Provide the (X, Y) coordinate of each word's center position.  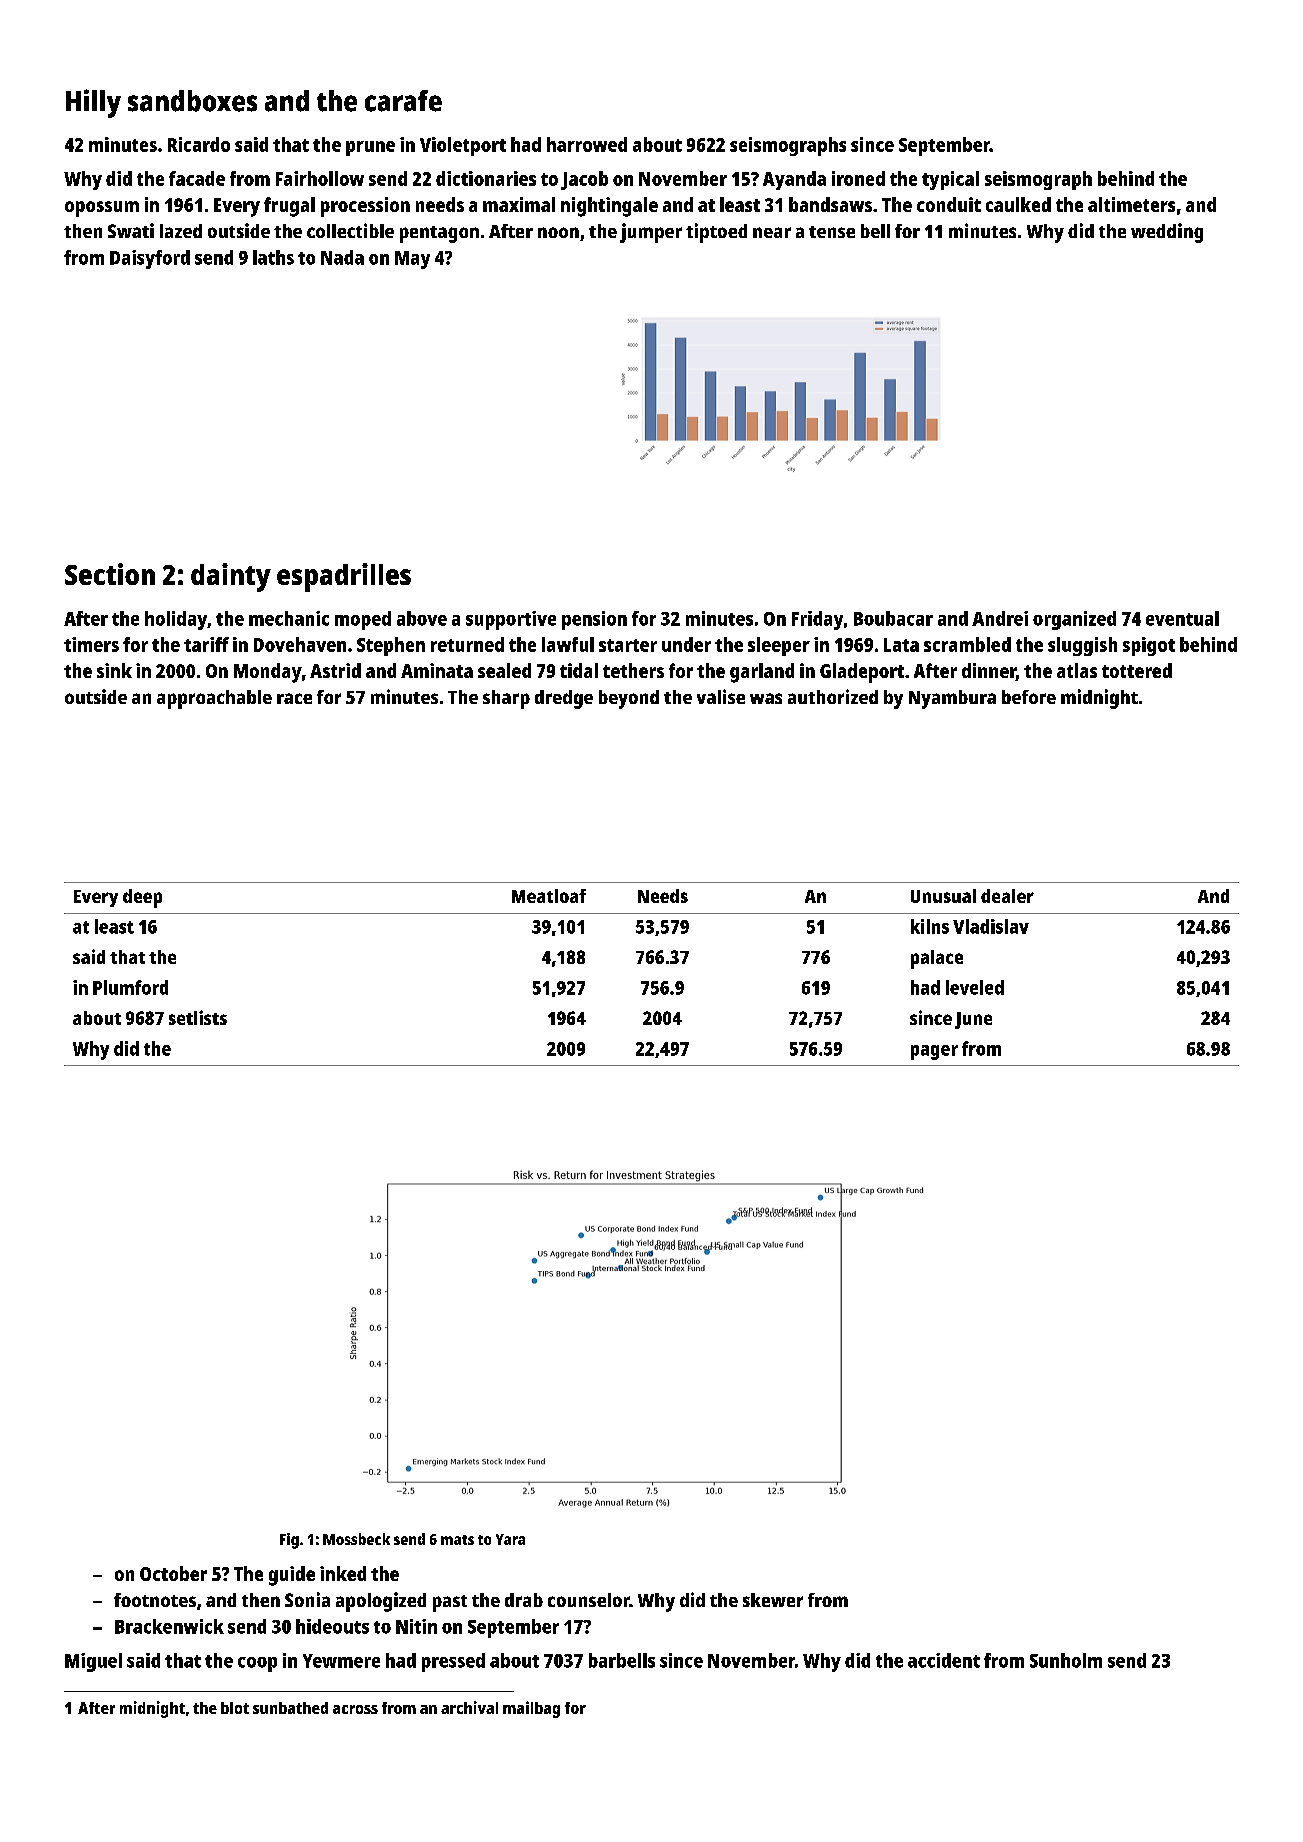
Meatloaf (549, 896)
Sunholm (1066, 1660)
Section (110, 574)
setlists (198, 1017)
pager (934, 1052)
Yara (510, 1539)
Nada (342, 257)
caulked (1018, 204)
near (772, 232)
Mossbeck (356, 1539)
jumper (651, 233)
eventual (1182, 618)
